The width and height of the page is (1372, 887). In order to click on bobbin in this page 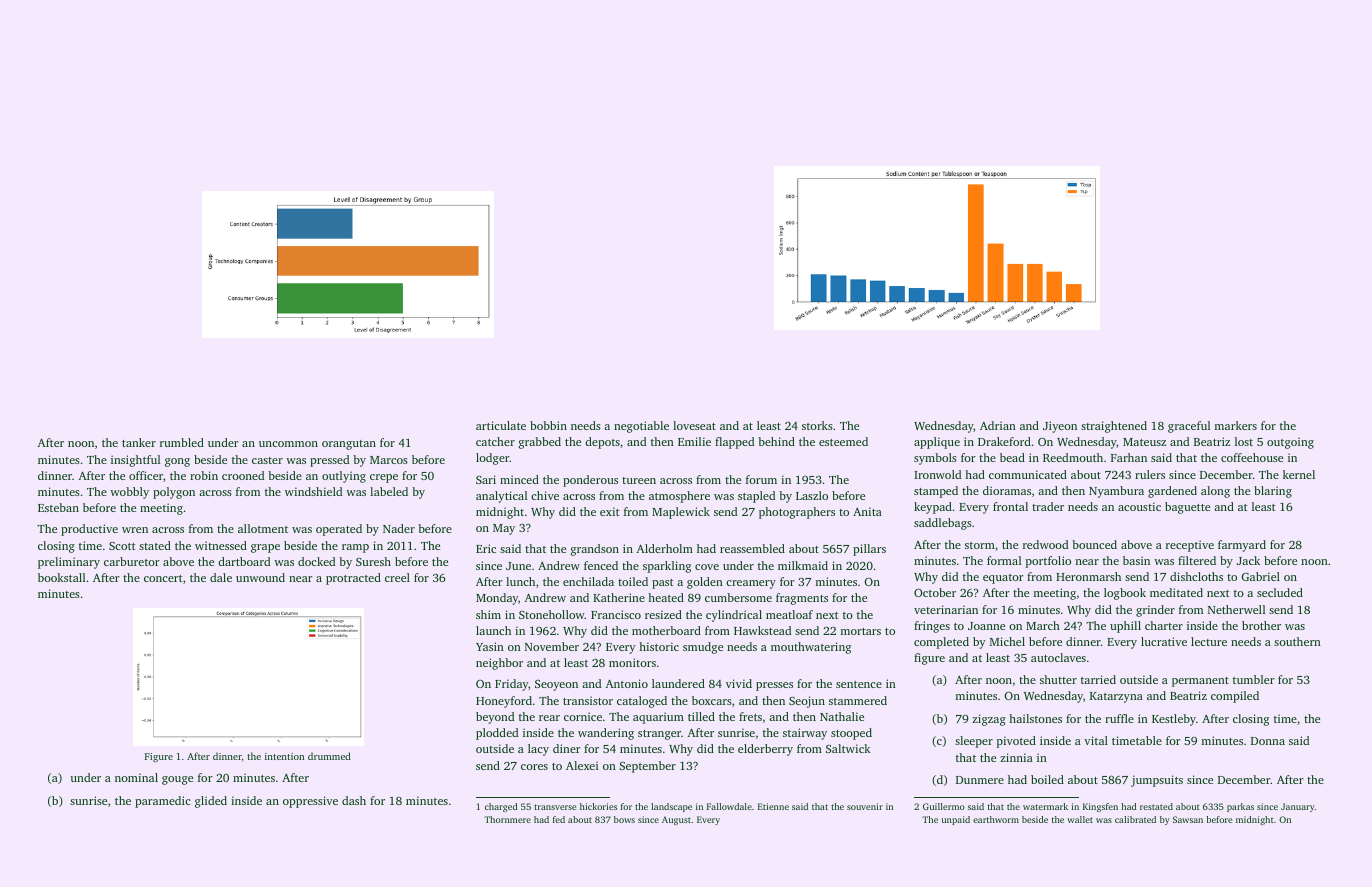, I will do `click(548, 425)`.
